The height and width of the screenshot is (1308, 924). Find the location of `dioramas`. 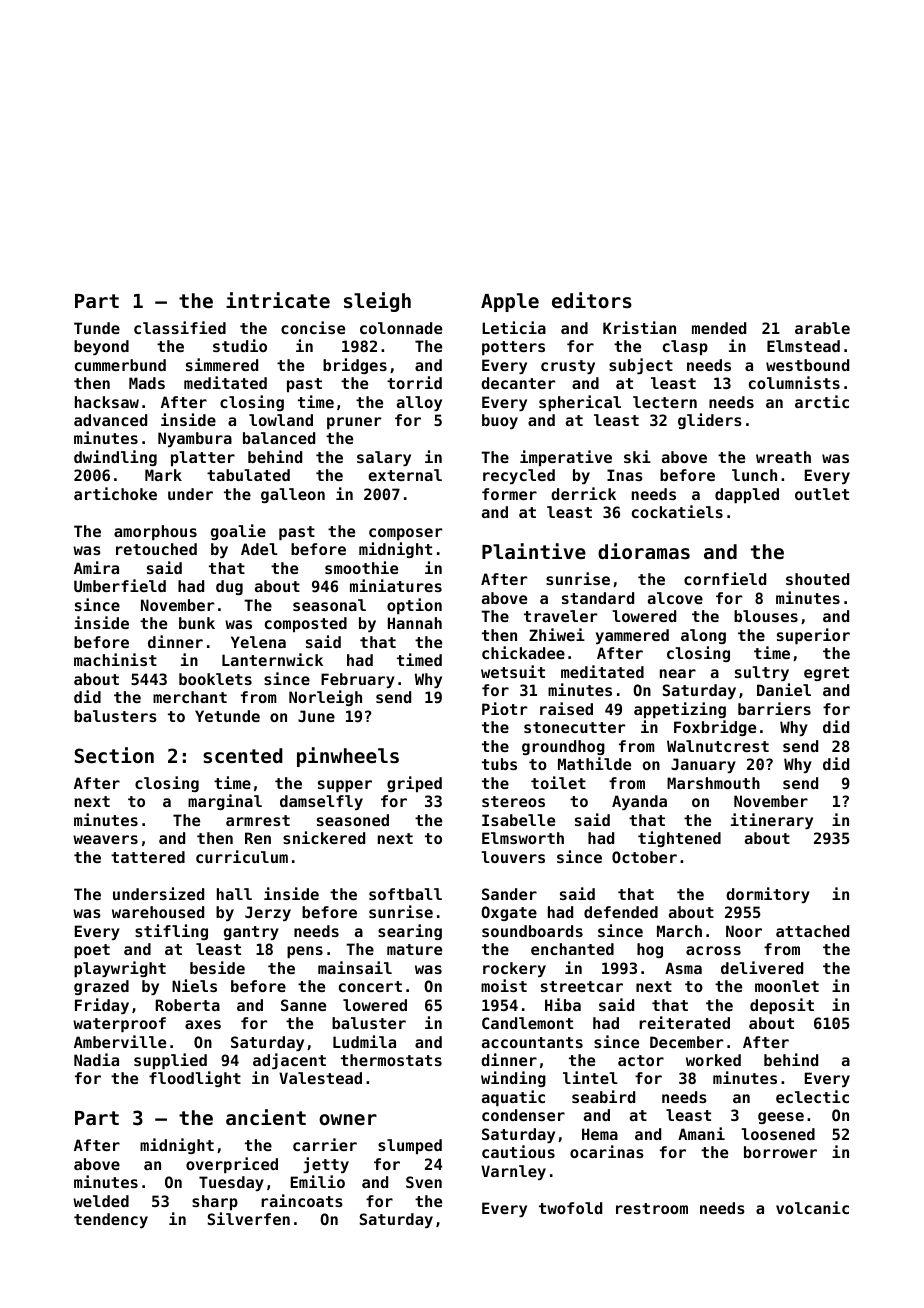

dioramas is located at coordinates (644, 551).
